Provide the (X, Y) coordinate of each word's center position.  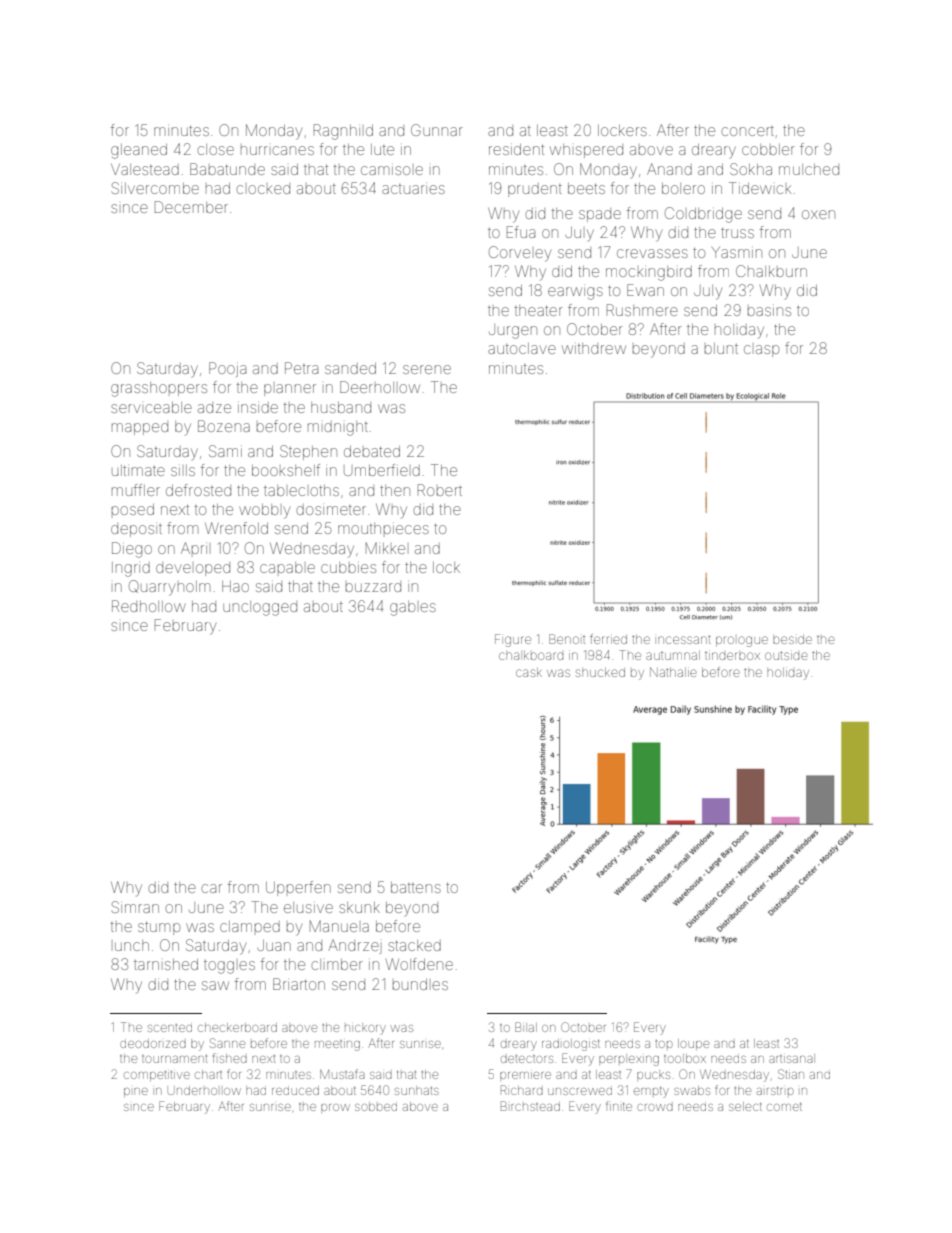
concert (747, 131)
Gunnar (437, 130)
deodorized (153, 1043)
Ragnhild (343, 132)
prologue (742, 641)
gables (413, 608)
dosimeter (331, 509)
